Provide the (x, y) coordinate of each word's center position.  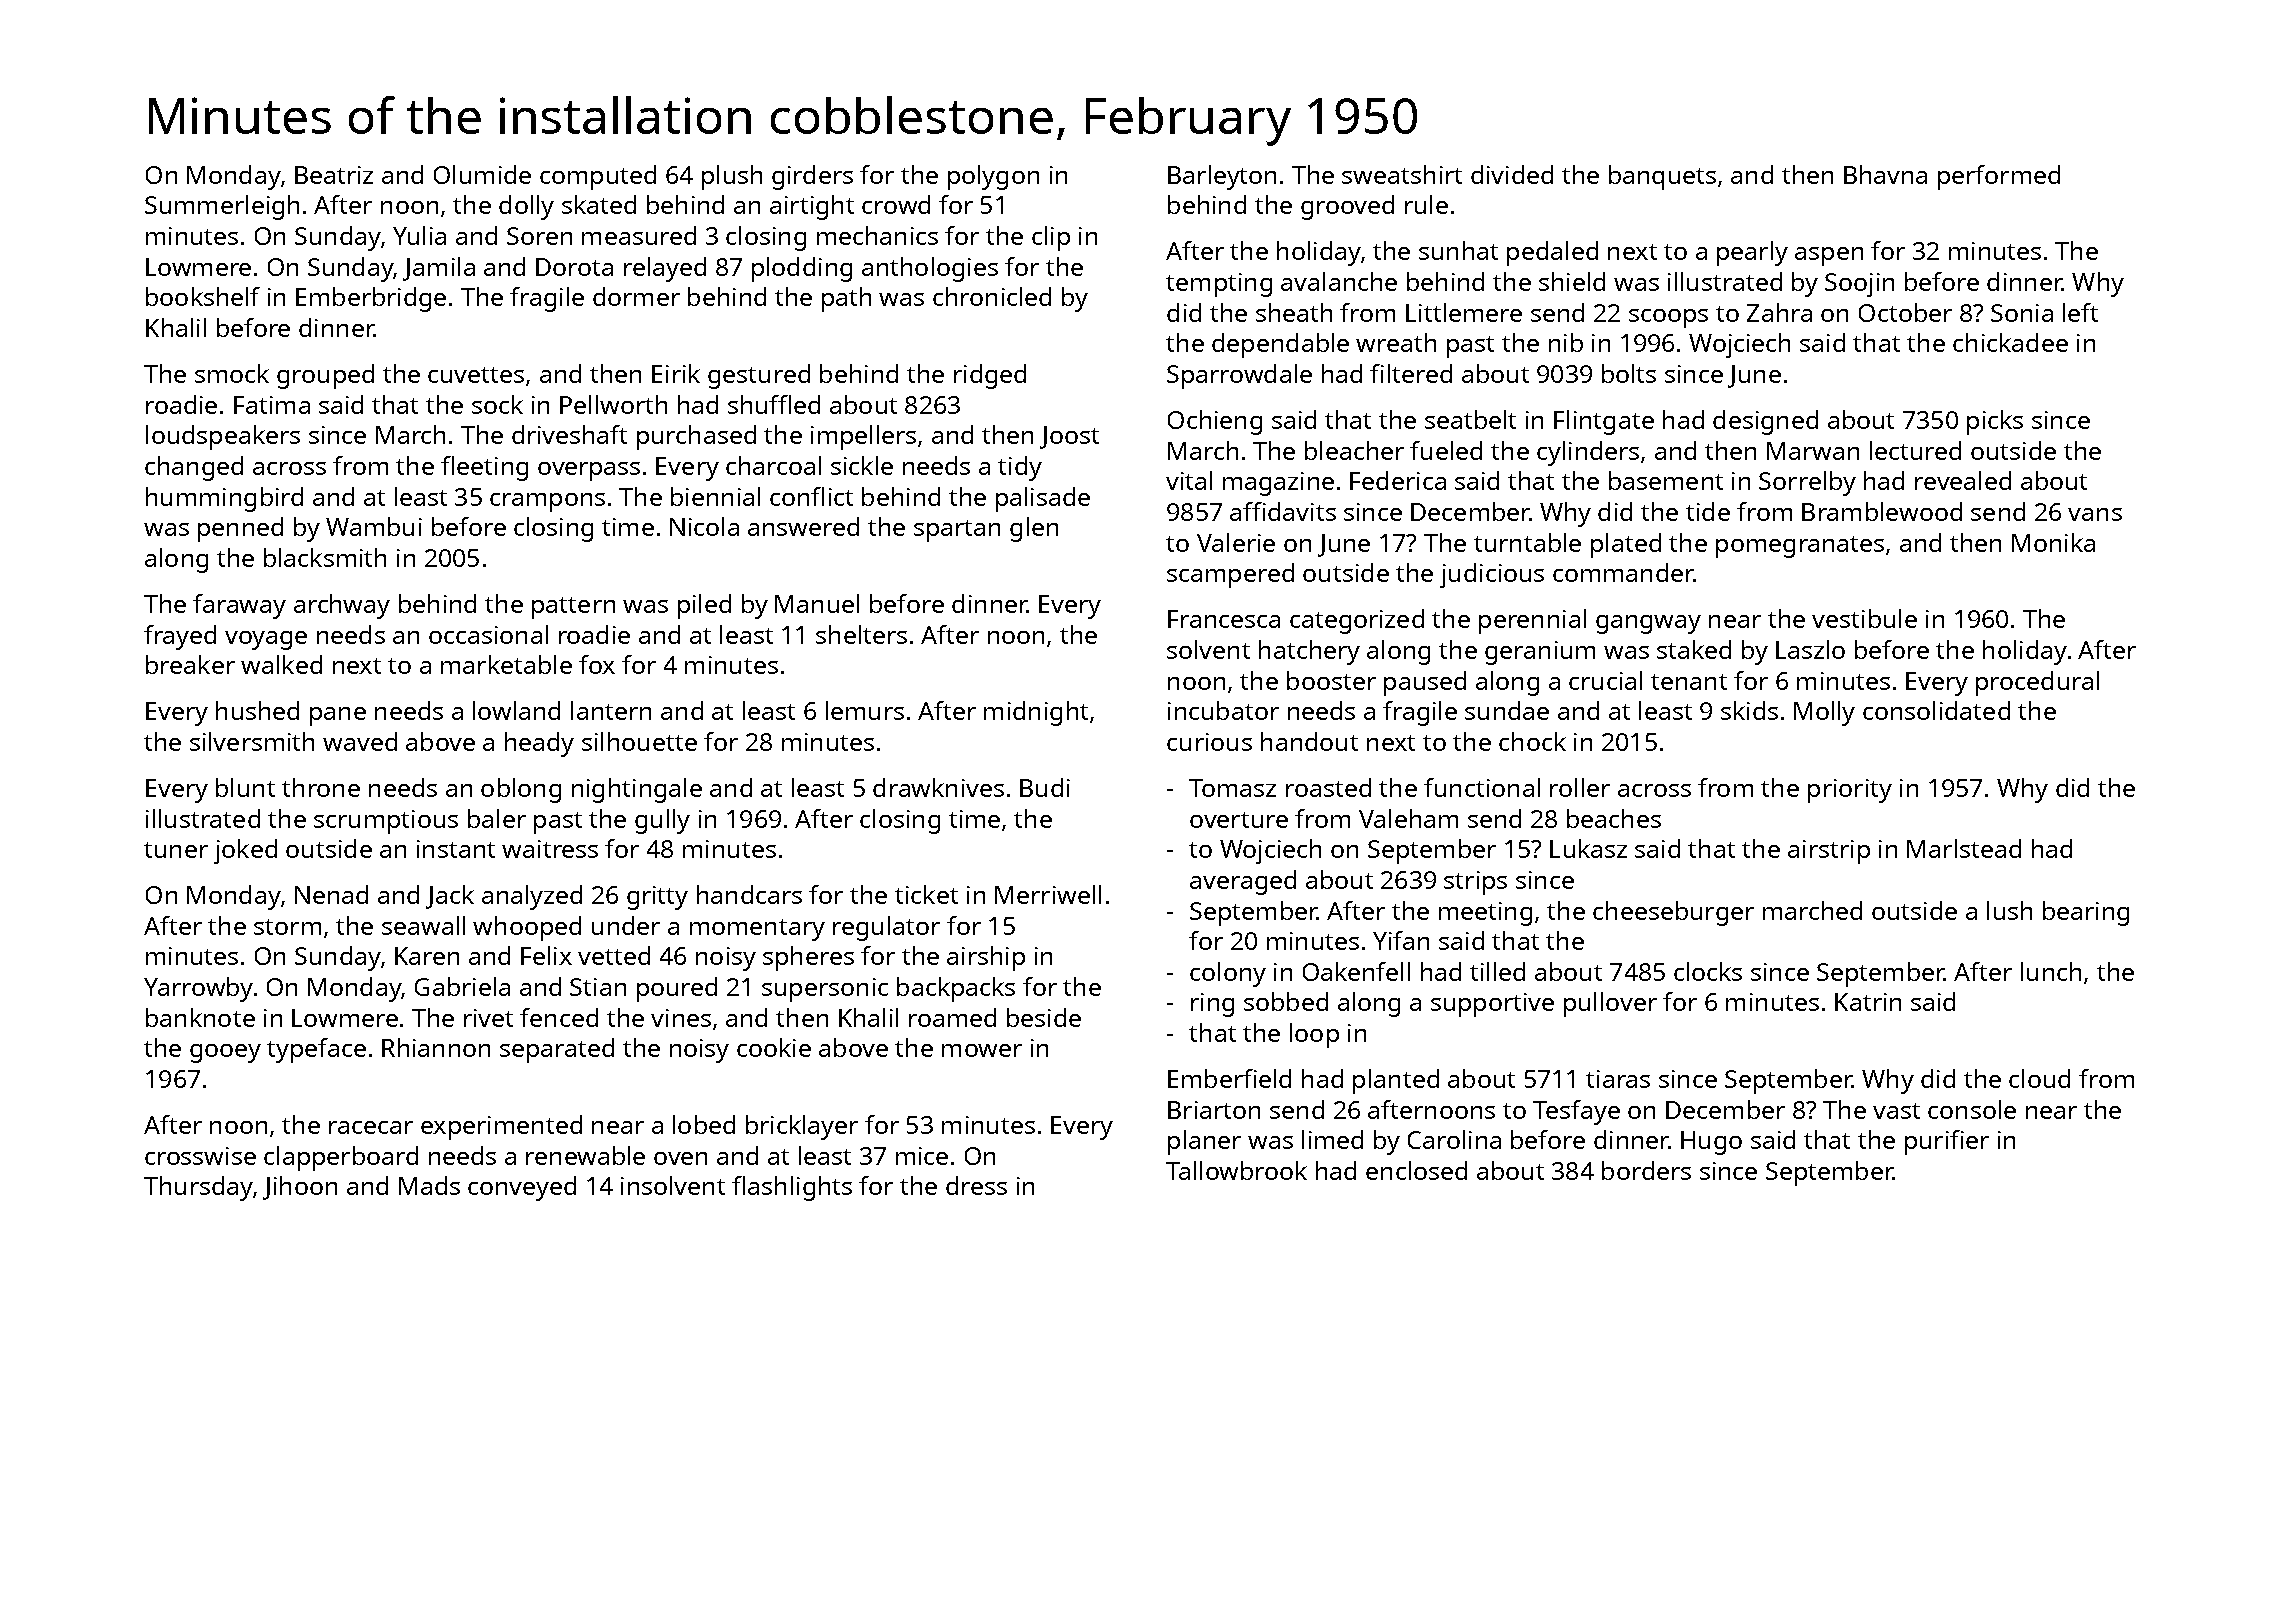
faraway (239, 606)
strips (1475, 883)
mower (982, 1050)
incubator (1223, 710)
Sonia (2022, 313)
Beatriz (334, 175)
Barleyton (1222, 177)
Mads (429, 1185)
